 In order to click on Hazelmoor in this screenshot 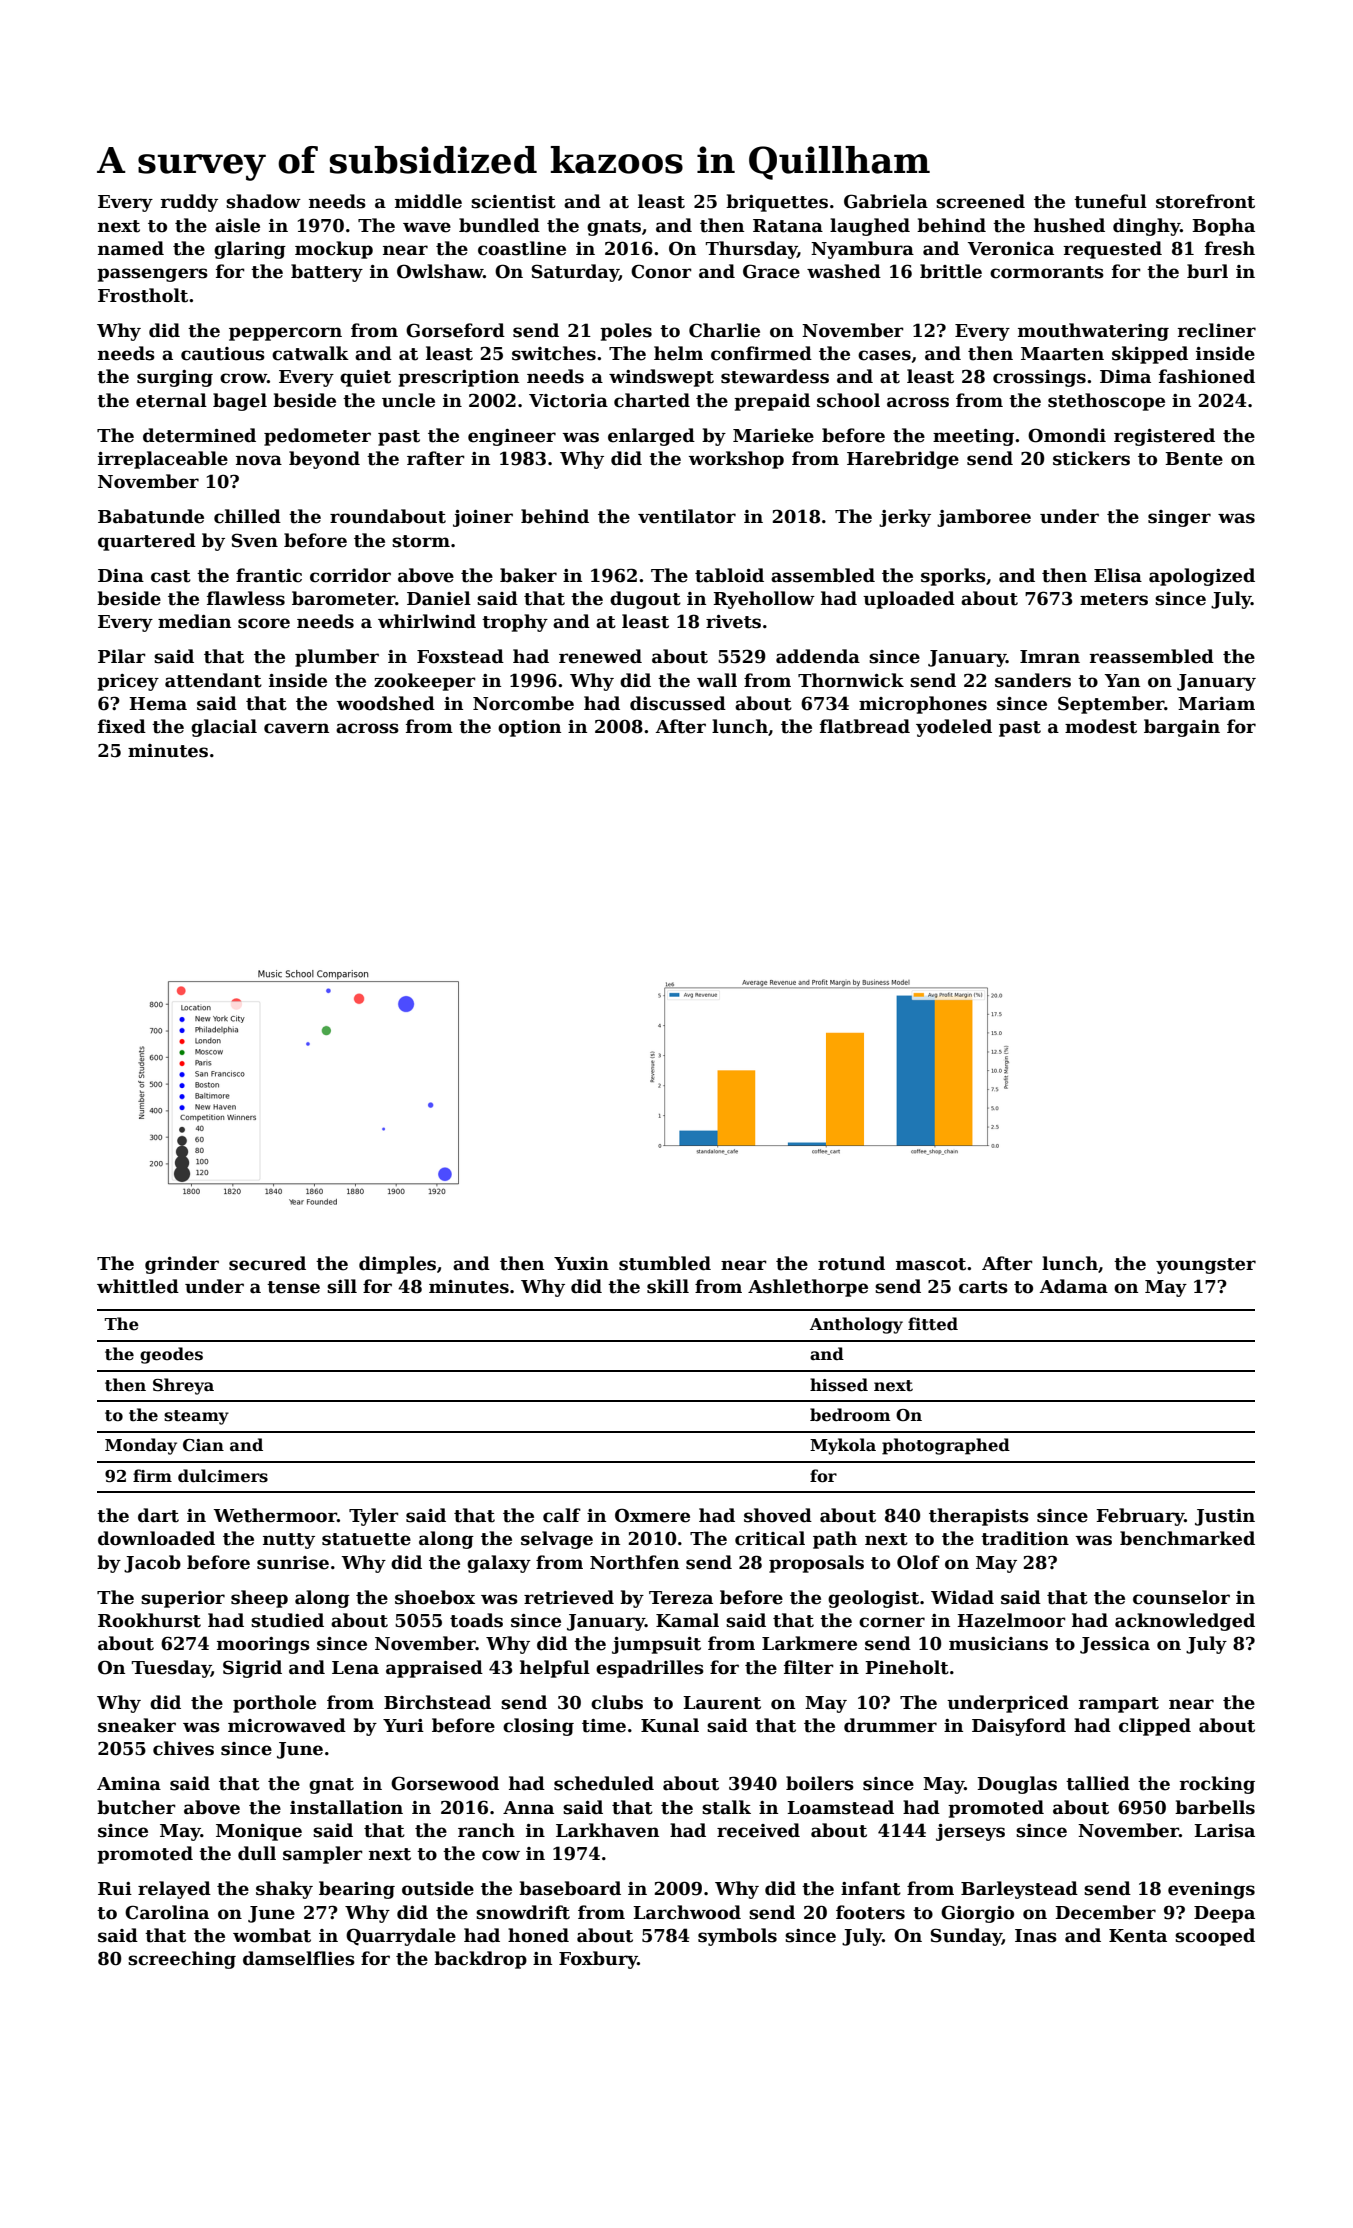, I will do `click(1011, 1620)`.
